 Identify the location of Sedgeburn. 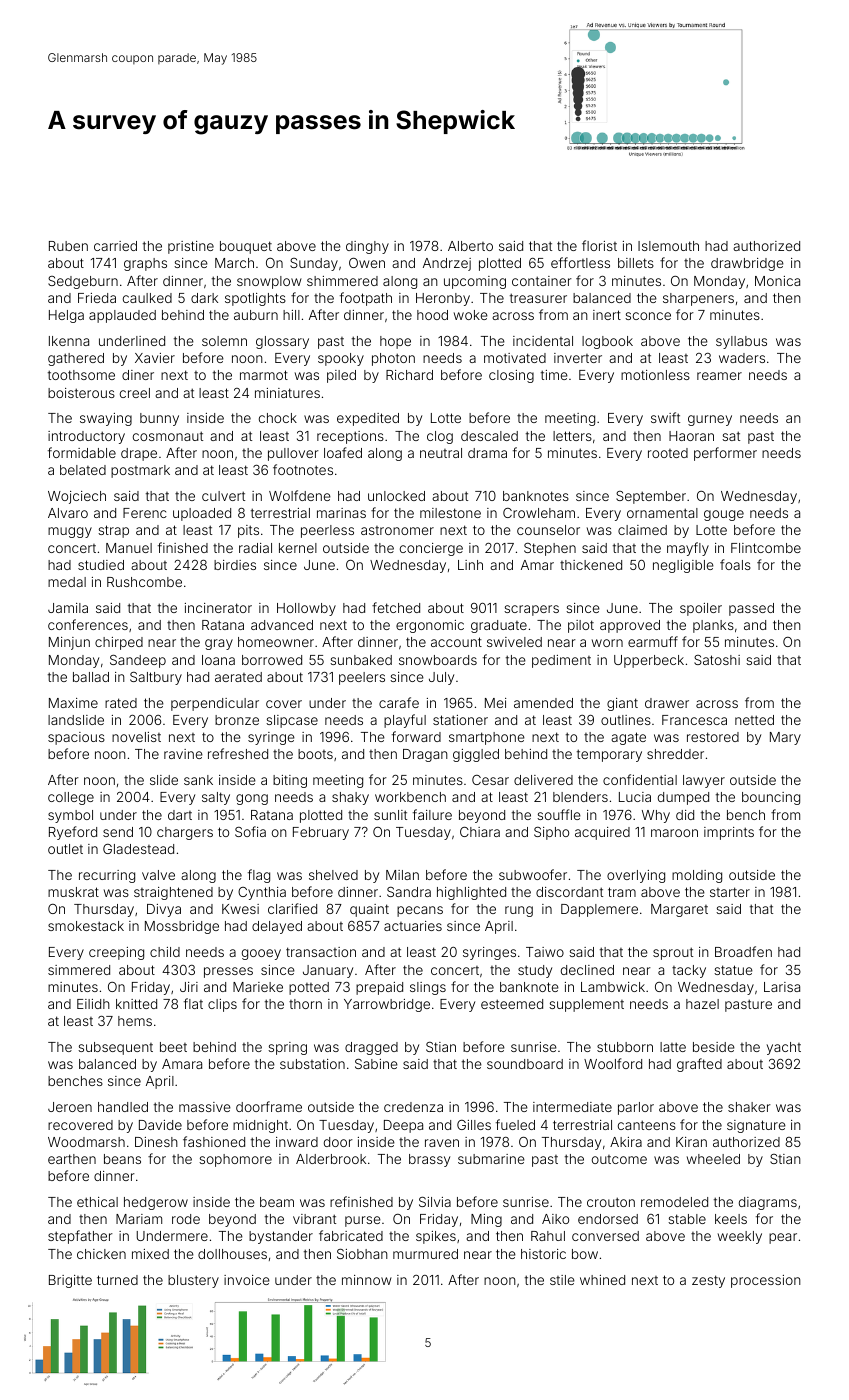
(83, 282).
